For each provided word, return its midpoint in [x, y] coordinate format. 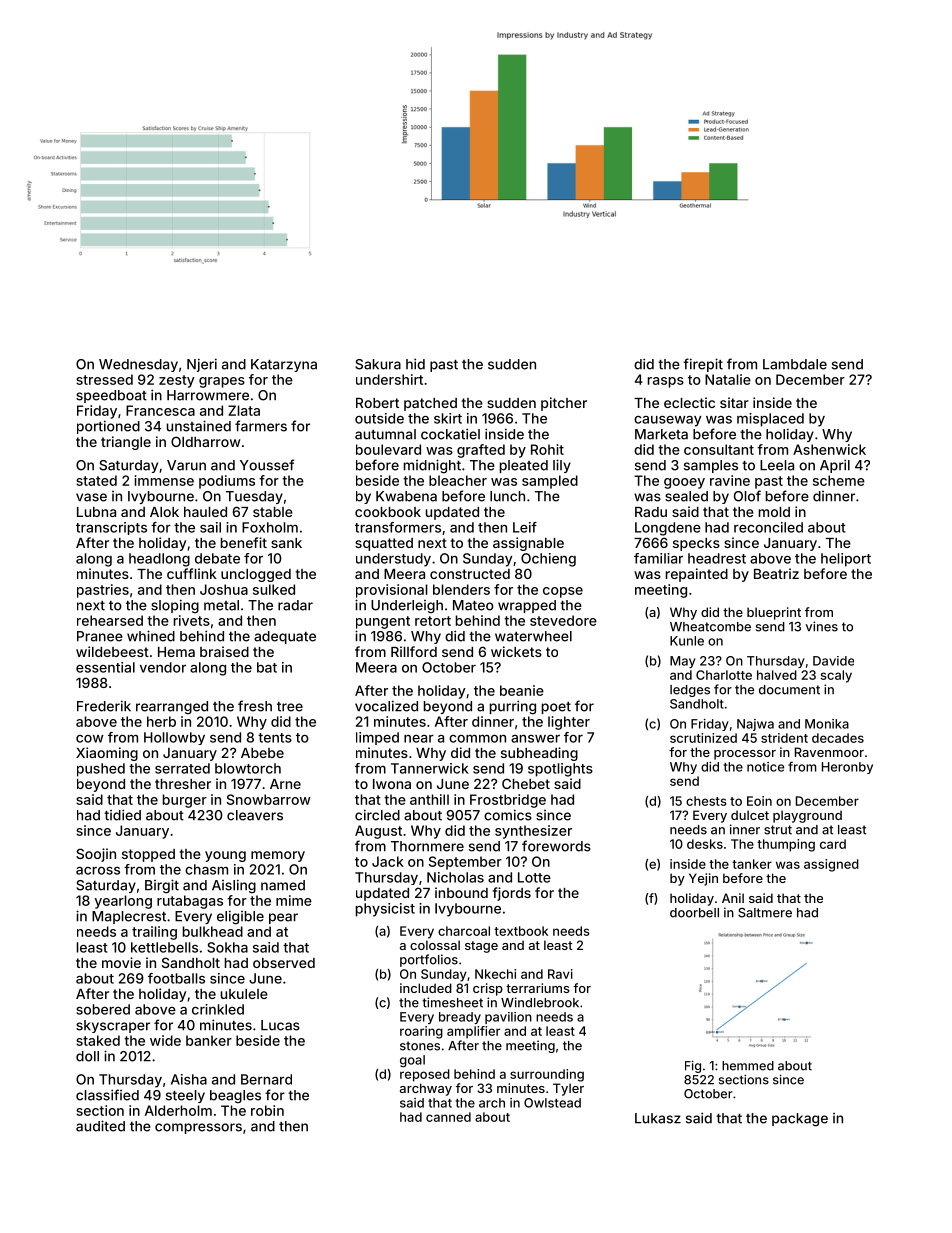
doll [87, 1056]
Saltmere [765, 913]
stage [481, 947]
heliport [846, 560]
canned [448, 1117]
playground [807, 816]
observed [284, 963]
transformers [398, 527]
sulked [274, 589]
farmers [261, 426]
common [477, 738]
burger [185, 801]
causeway [667, 421]
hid [415, 364]
